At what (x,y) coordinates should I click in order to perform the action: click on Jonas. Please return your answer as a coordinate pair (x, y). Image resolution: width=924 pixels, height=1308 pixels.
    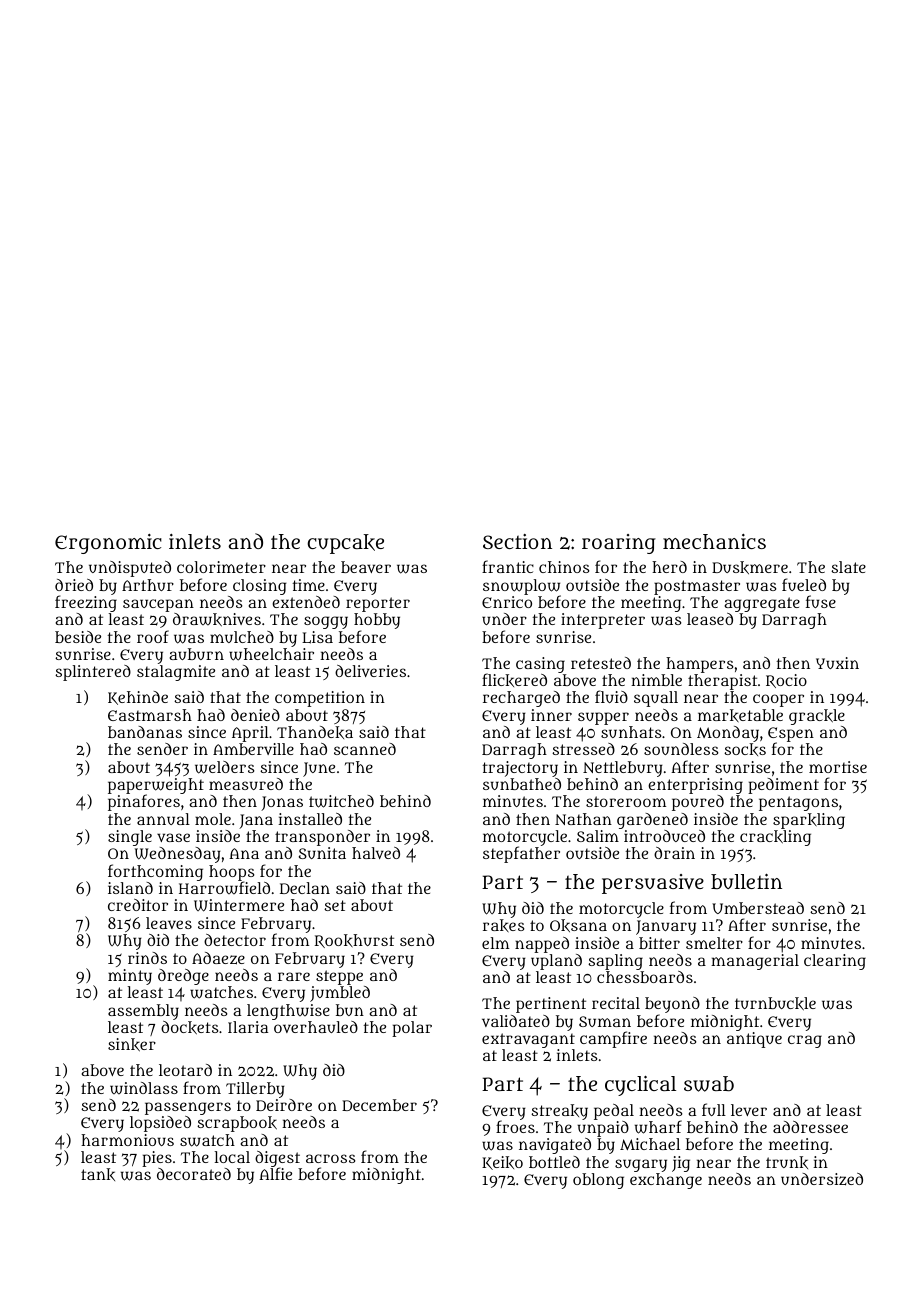
    Looking at the image, I should click on (282, 803).
